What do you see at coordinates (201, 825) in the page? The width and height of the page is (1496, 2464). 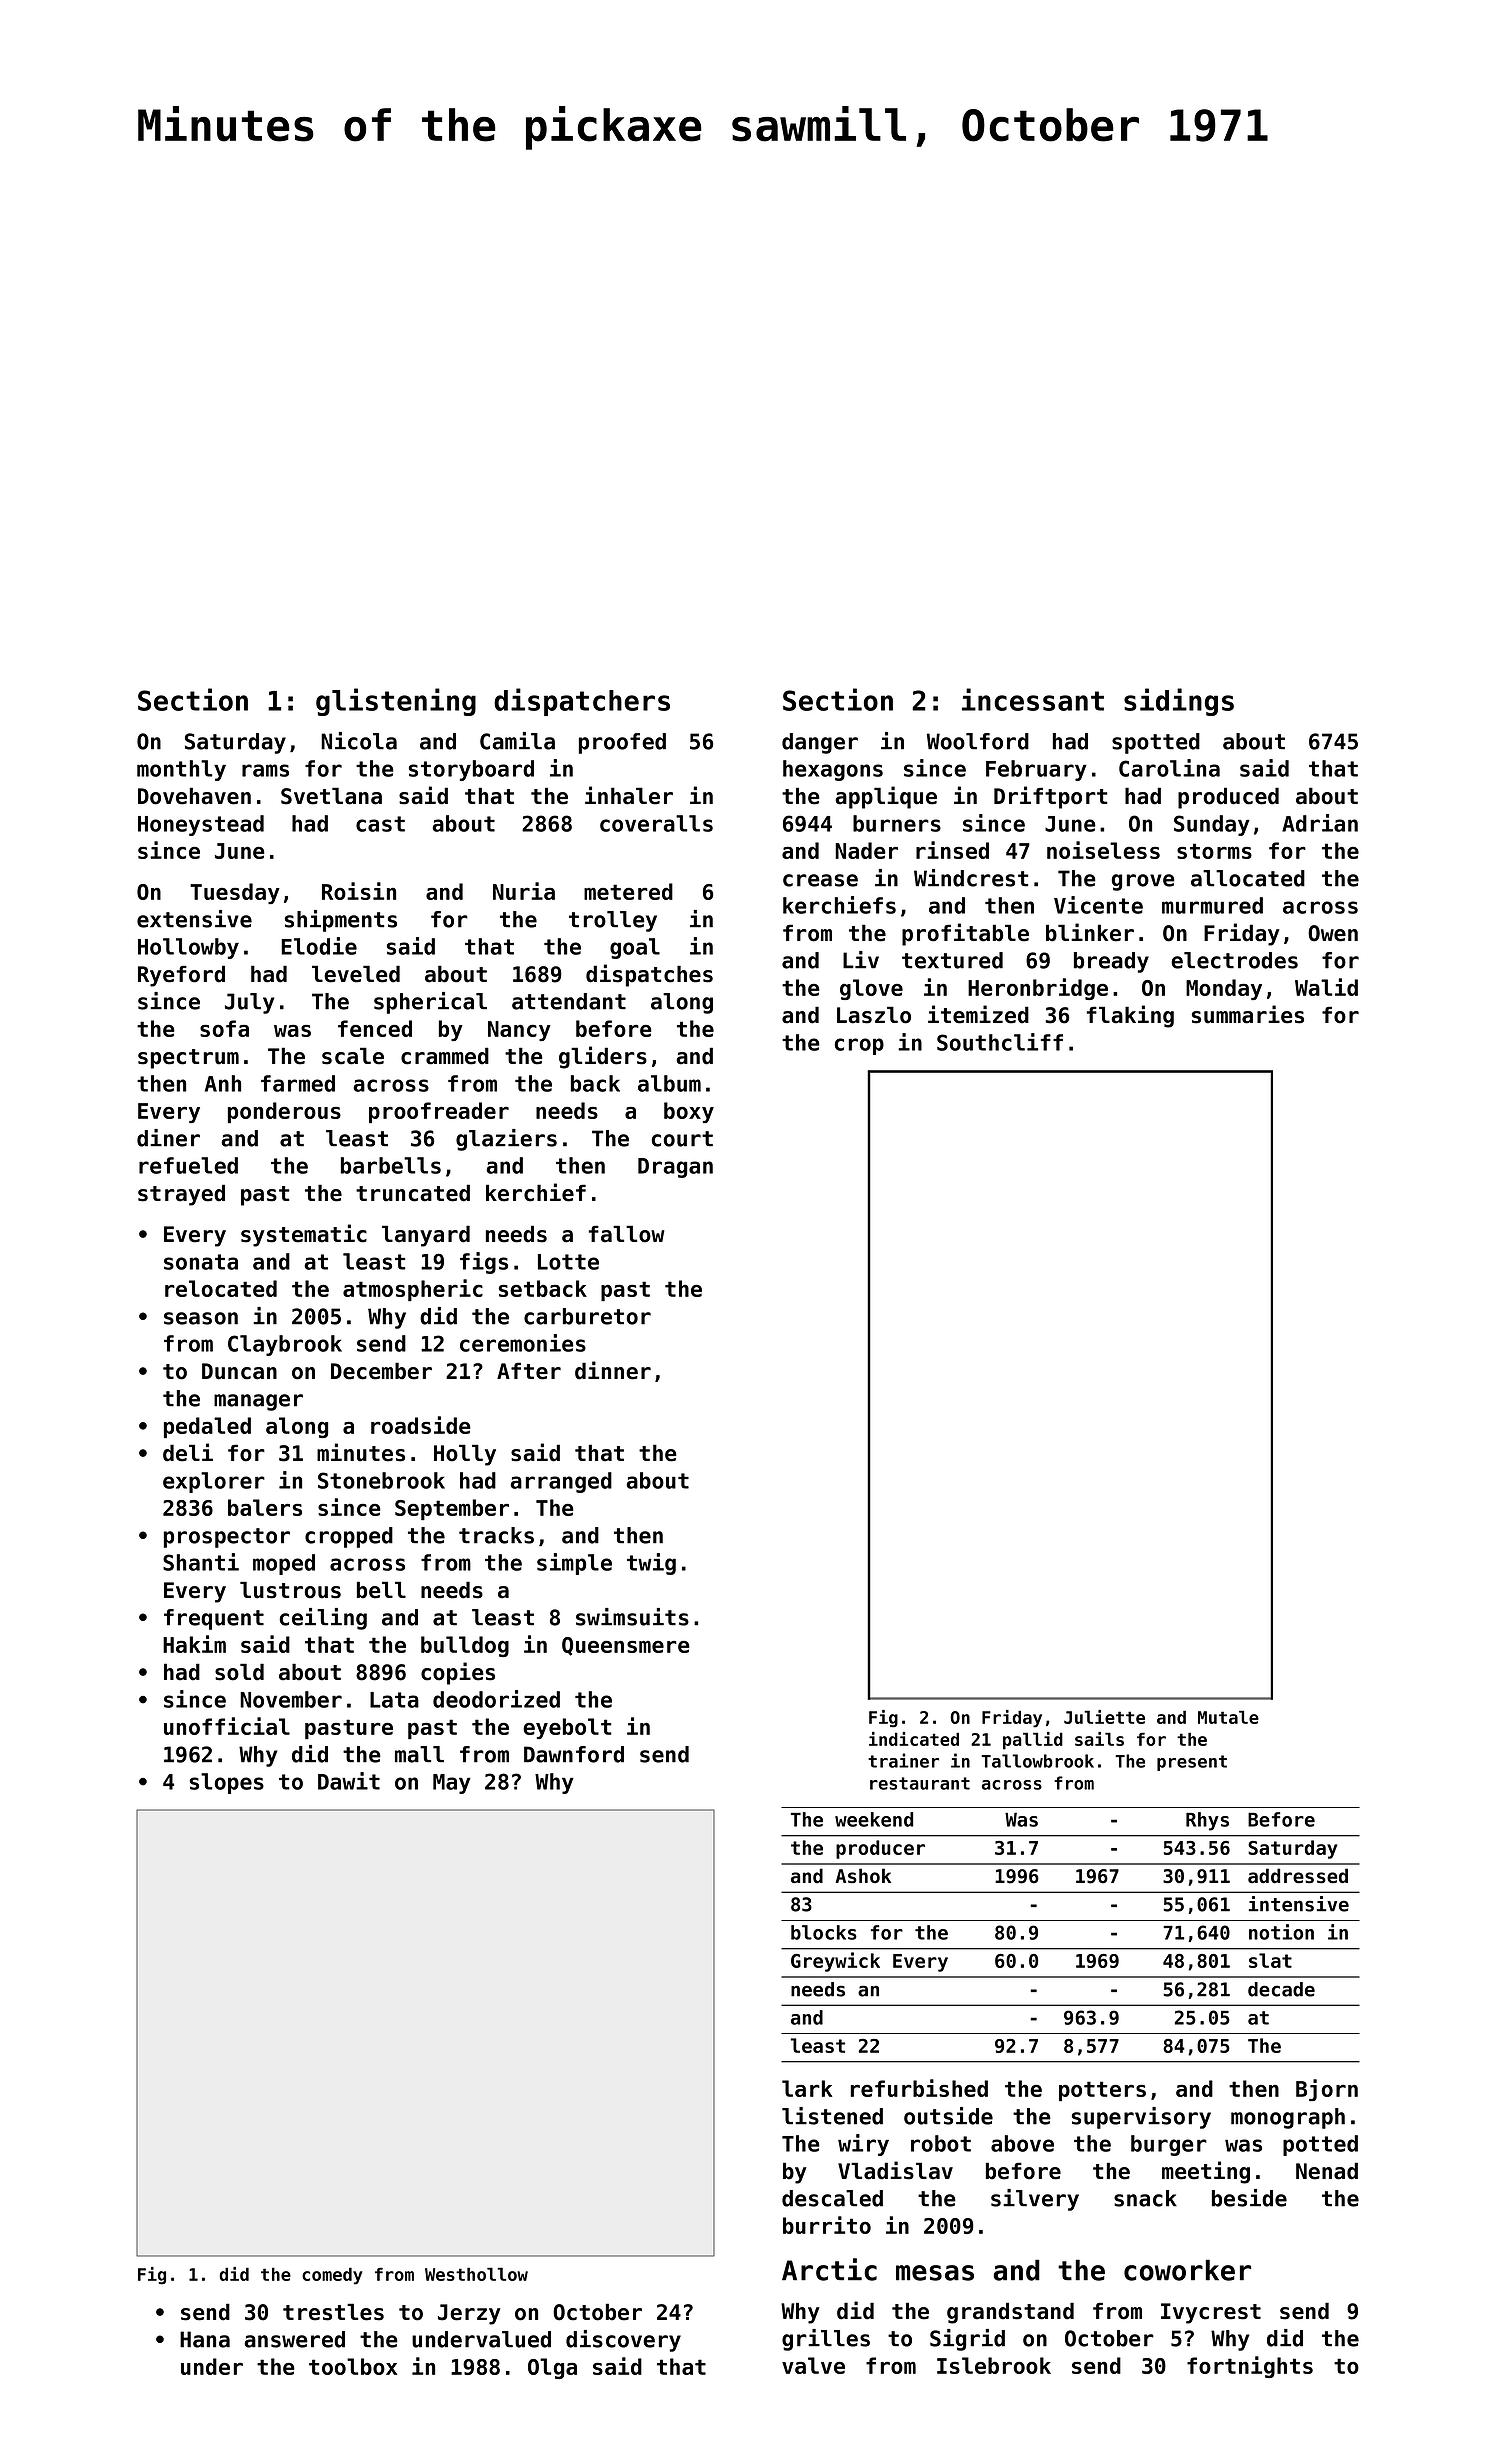 I see `Honeystead` at bounding box center [201, 825].
